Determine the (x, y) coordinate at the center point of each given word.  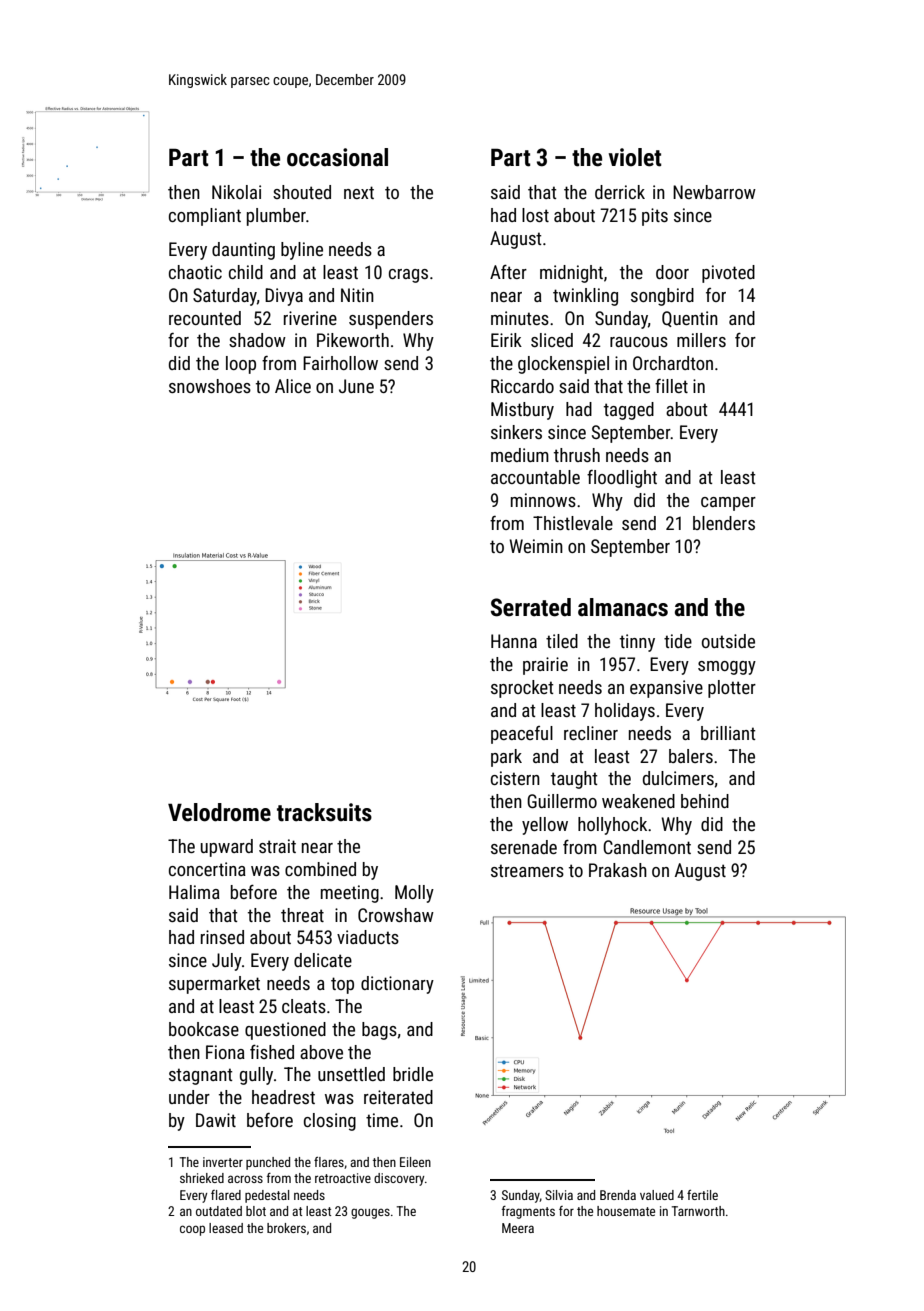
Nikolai (236, 192)
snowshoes (210, 386)
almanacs (623, 607)
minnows (543, 500)
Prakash (618, 870)
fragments (528, 1212)
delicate (323, 960)
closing (330, 1122)
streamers (527, 870)
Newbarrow (714, 192)
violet (635, 157)
